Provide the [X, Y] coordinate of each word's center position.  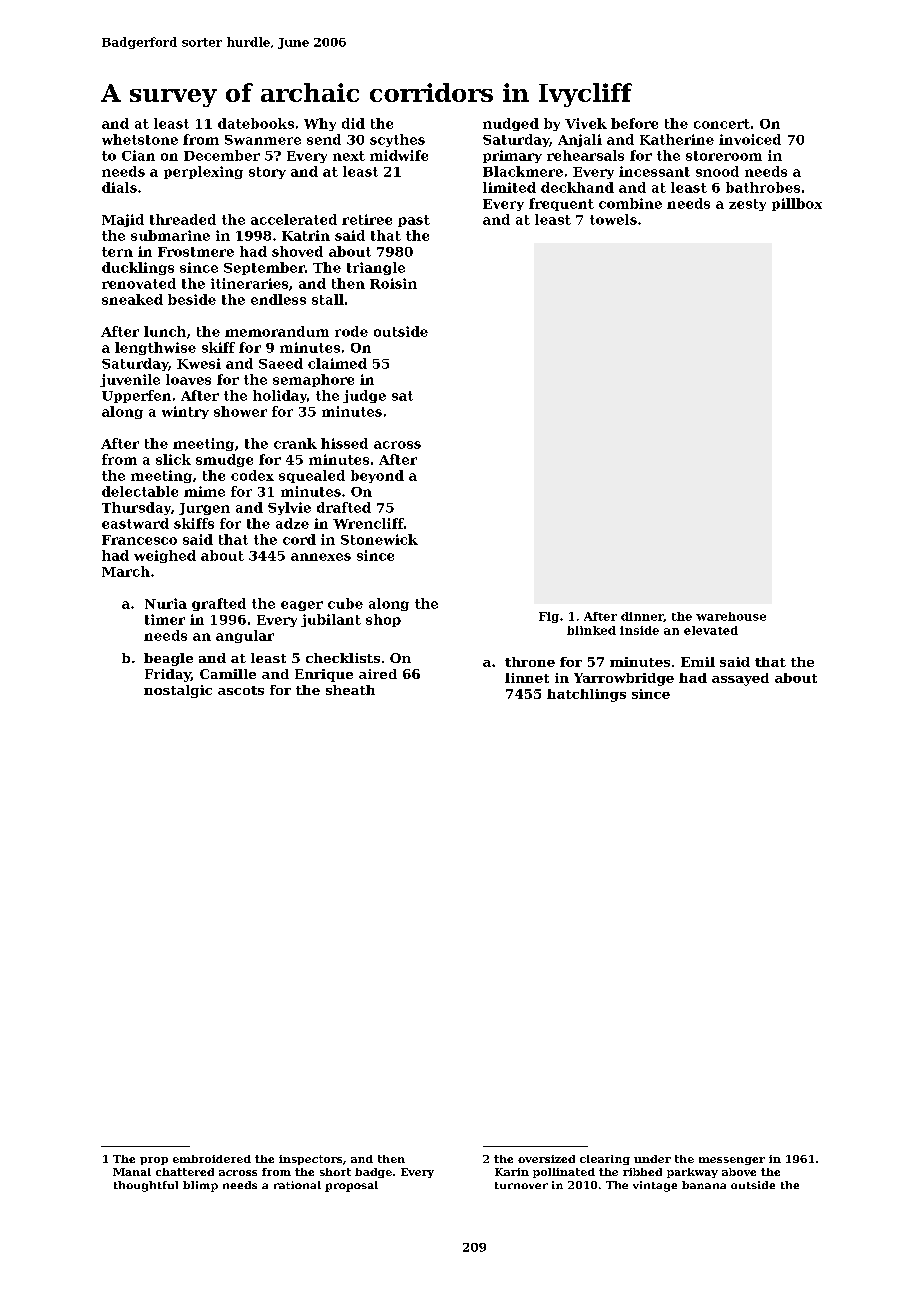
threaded [183, 219]
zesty [747, 205]
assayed [740, 679]
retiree [367, 219]
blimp [200, 1186]
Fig [549, 617]
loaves [188, 379]
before [634, 123]
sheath [350, 690]
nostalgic [178, 691]
